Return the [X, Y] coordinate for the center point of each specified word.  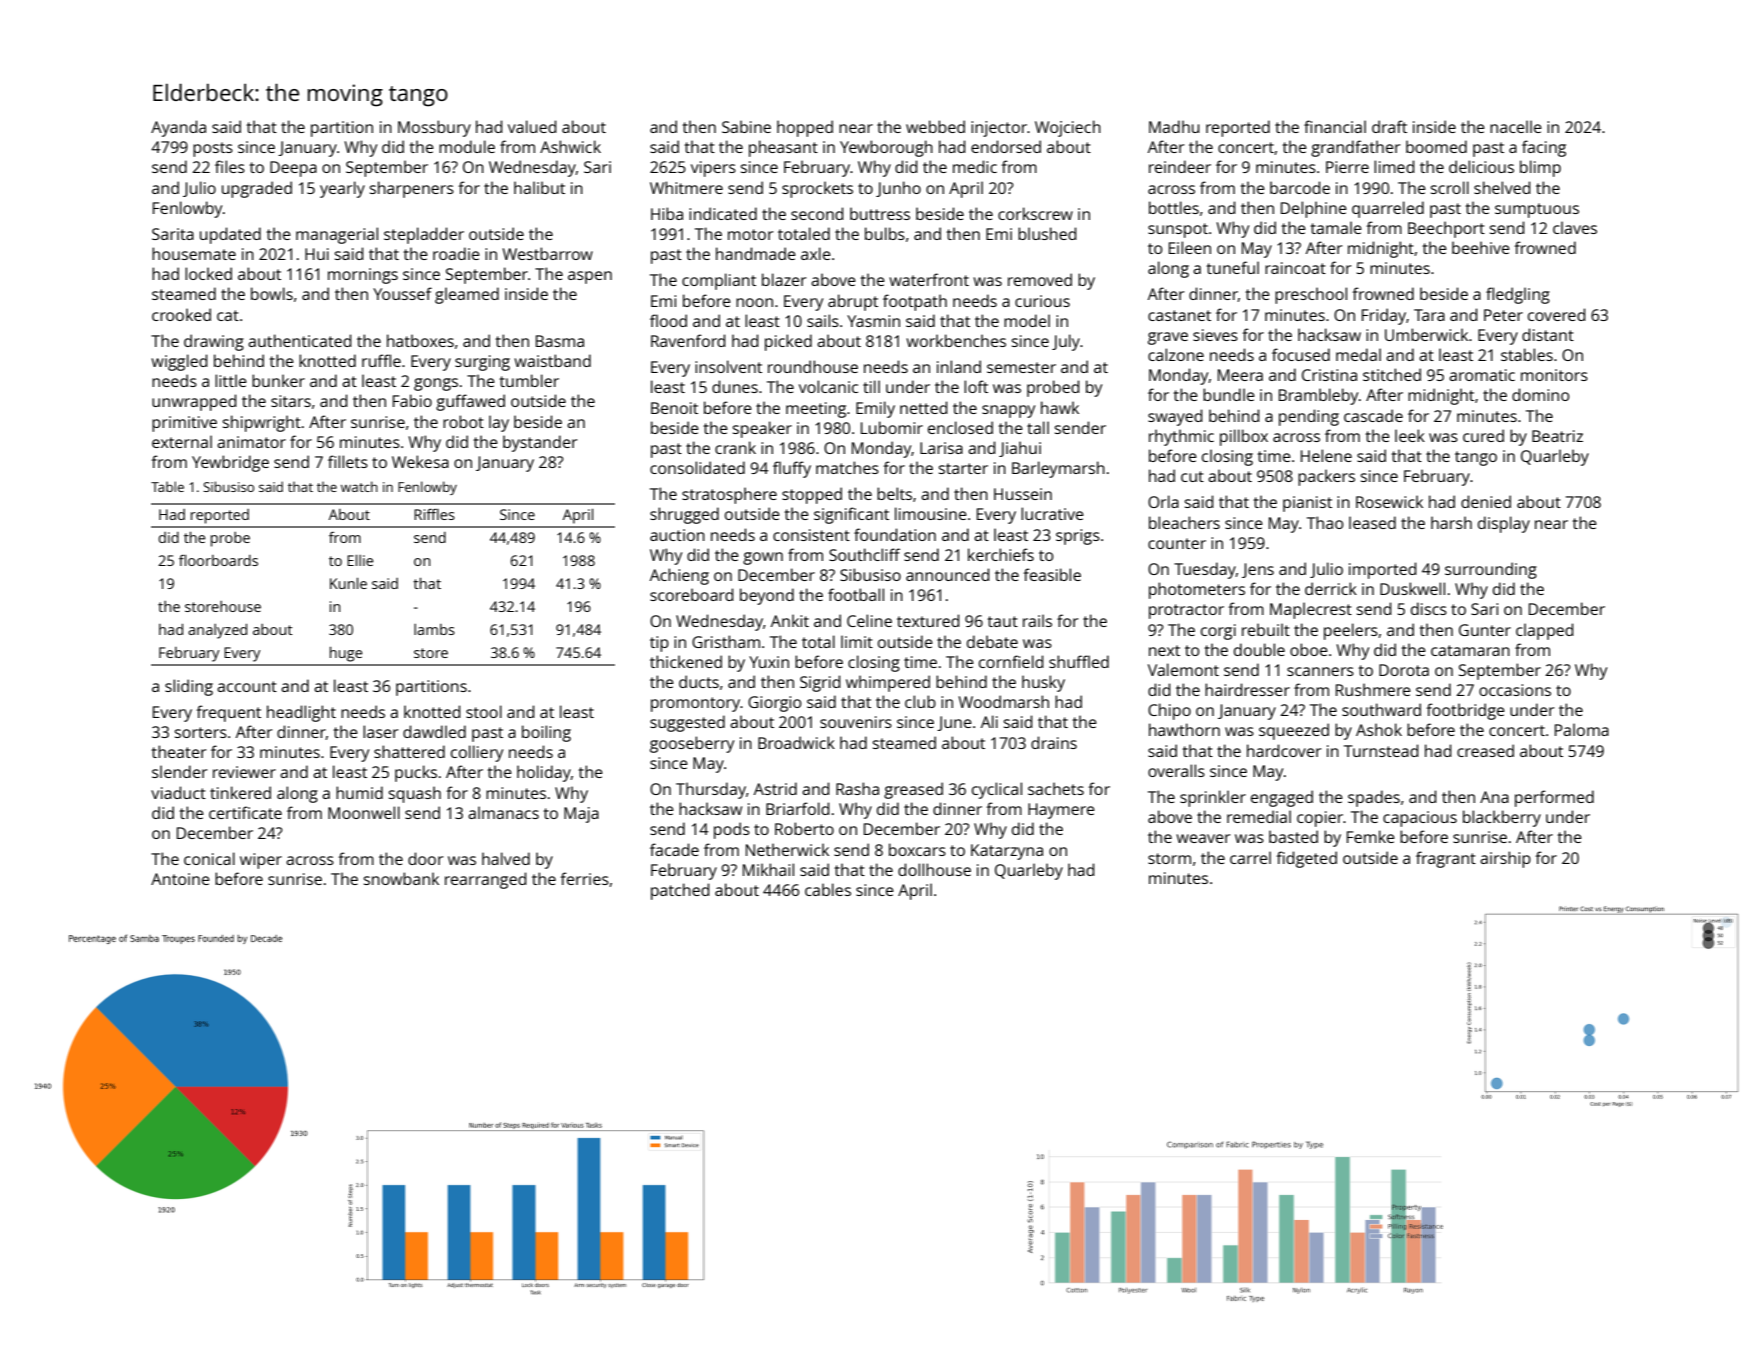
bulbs [885, 233]
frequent [228, 713]
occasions [1515, 690]
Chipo [1169, 711]
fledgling [1518, 295]
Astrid [775, 788]
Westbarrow [547, 253]
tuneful [1233, 267]
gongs [436, 384]
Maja [581, 815]
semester [1021, 367]
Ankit [790, 620]
